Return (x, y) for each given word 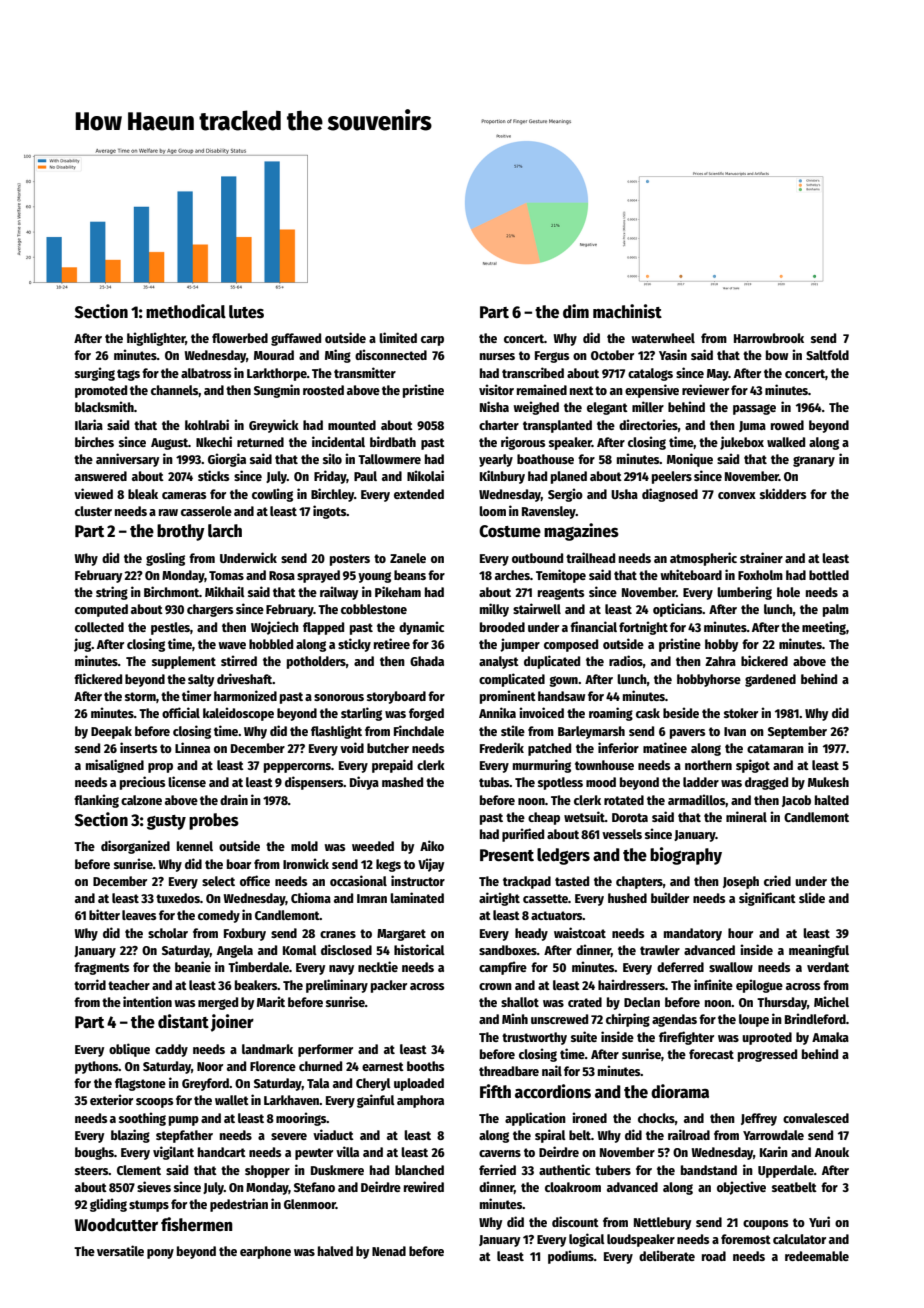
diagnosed (670, 495)
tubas (494, 782)
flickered (98, 678)
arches (512, 575)
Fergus (552, 357)
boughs (94, 1153)
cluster (93, 511)
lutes (246, 312)
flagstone (140, 1084)
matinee (665, 747)
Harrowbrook (769, 338)
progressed (767, 1055)
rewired (424, 1186)
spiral (550, 1136)
